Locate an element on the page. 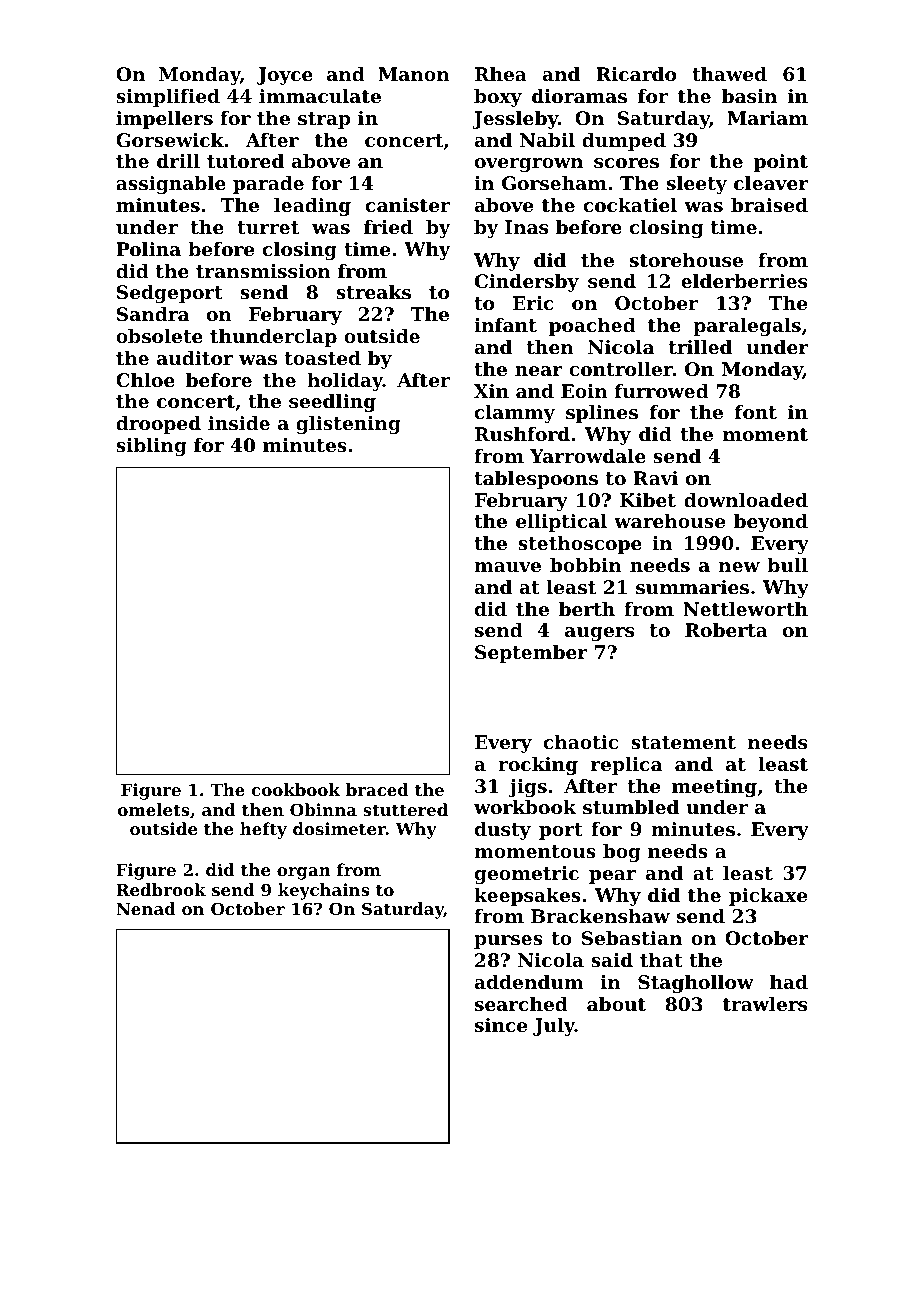 The width and height of the image is (924, 1308). braised is located at coordinates (769, 205).
